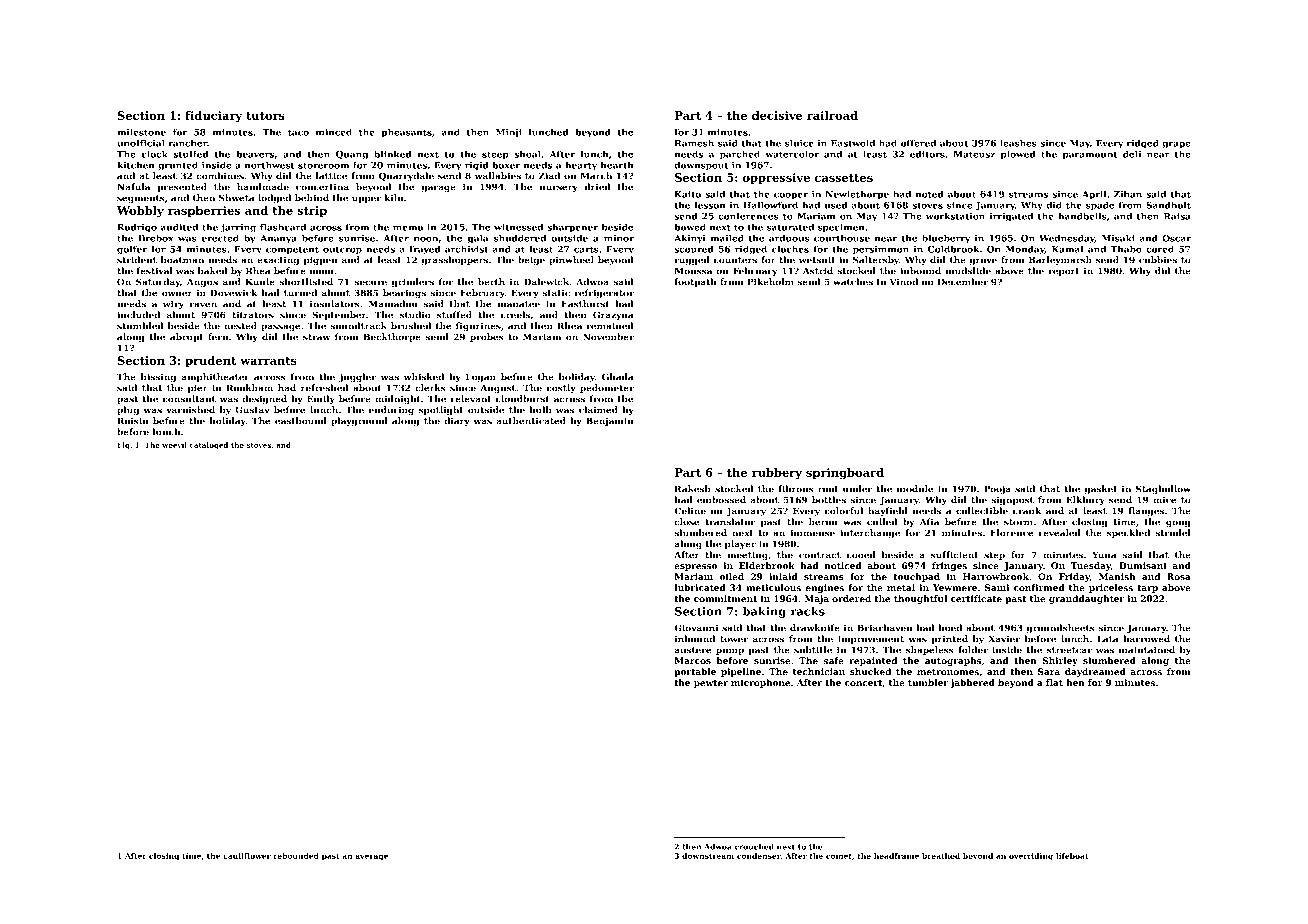 This page has width=1308, height=924. Describe the element at coordinates (1054, 682) in the page. I see `flat` at that location.
